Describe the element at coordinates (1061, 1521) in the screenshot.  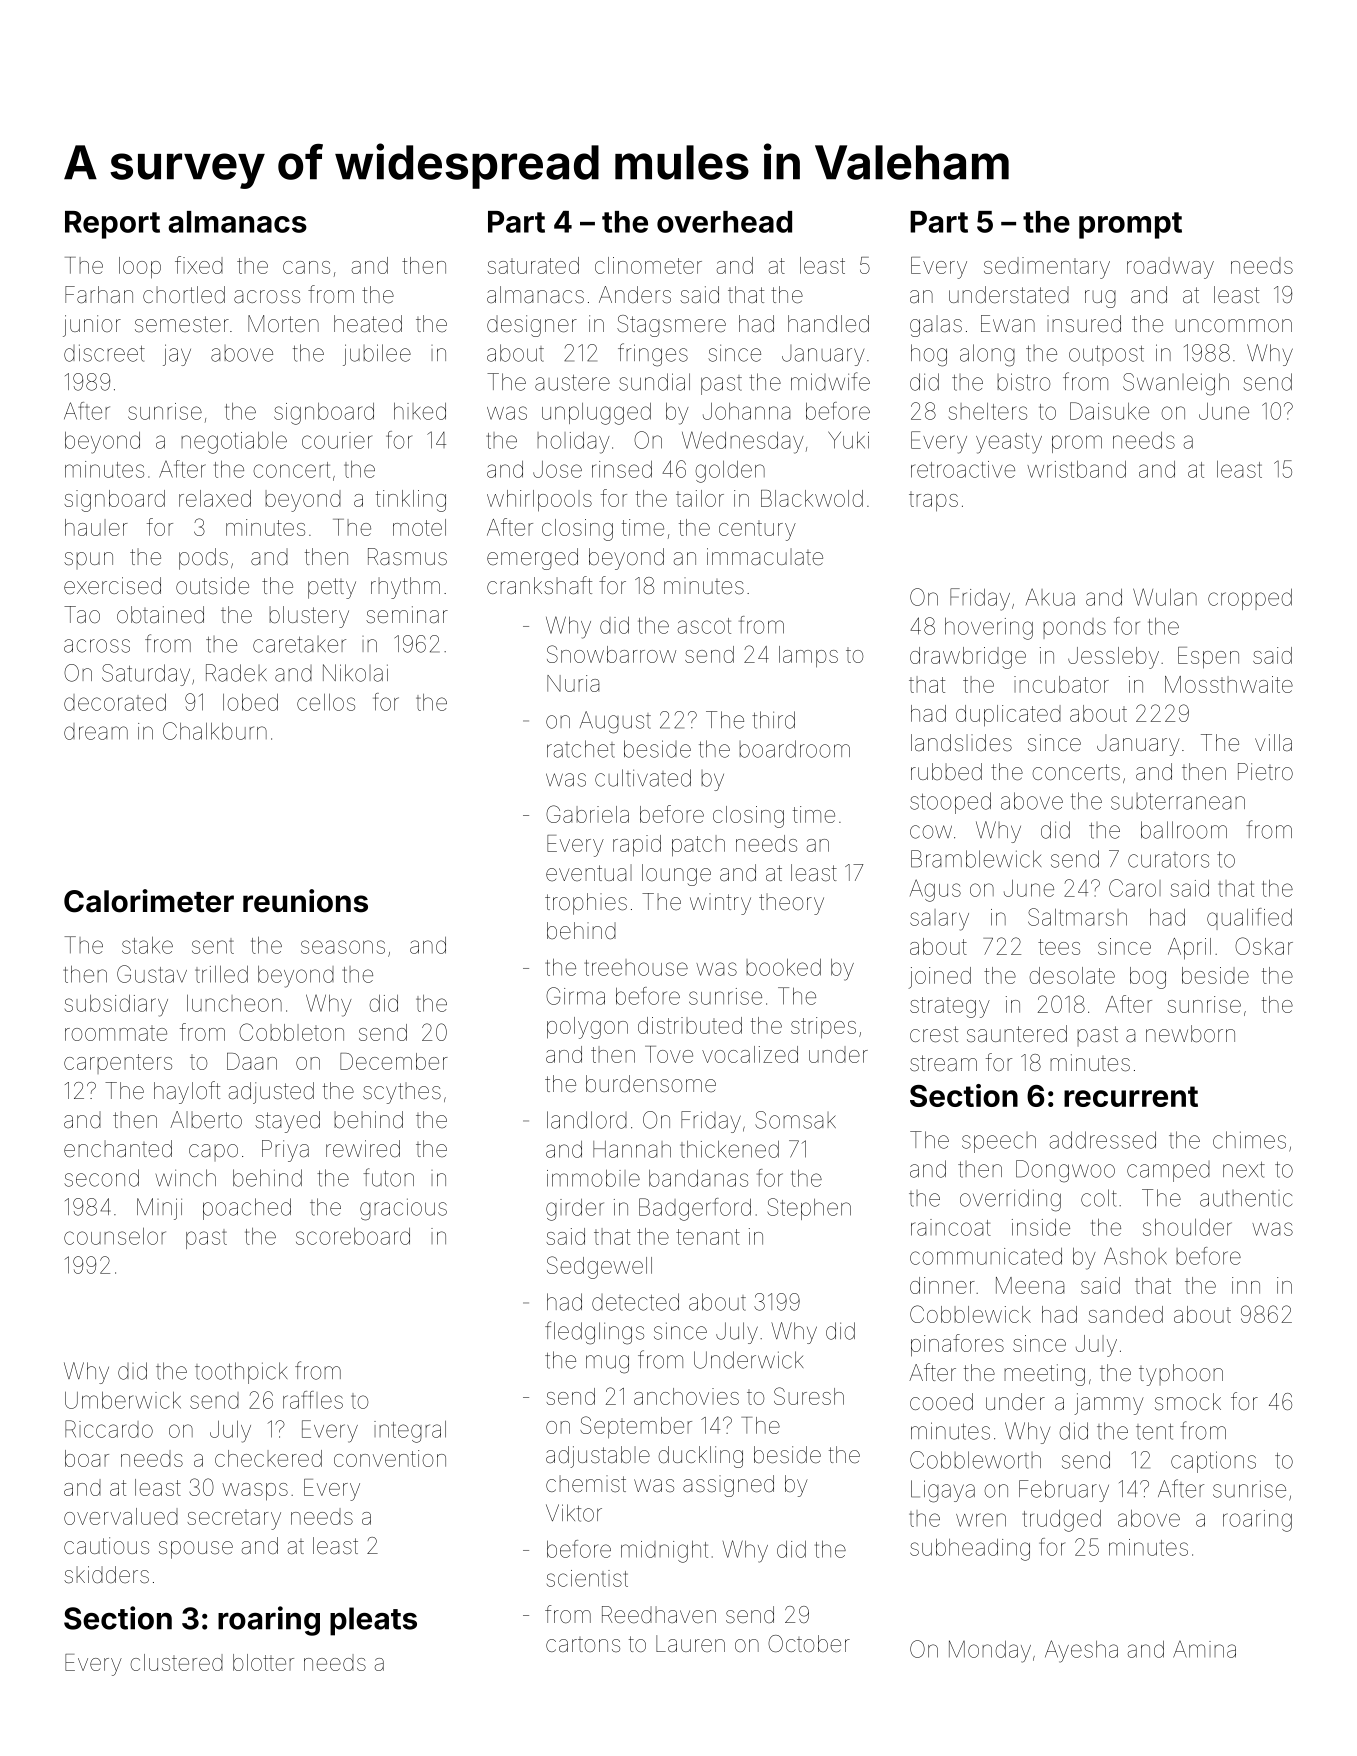
I see `trudged` at that location.
